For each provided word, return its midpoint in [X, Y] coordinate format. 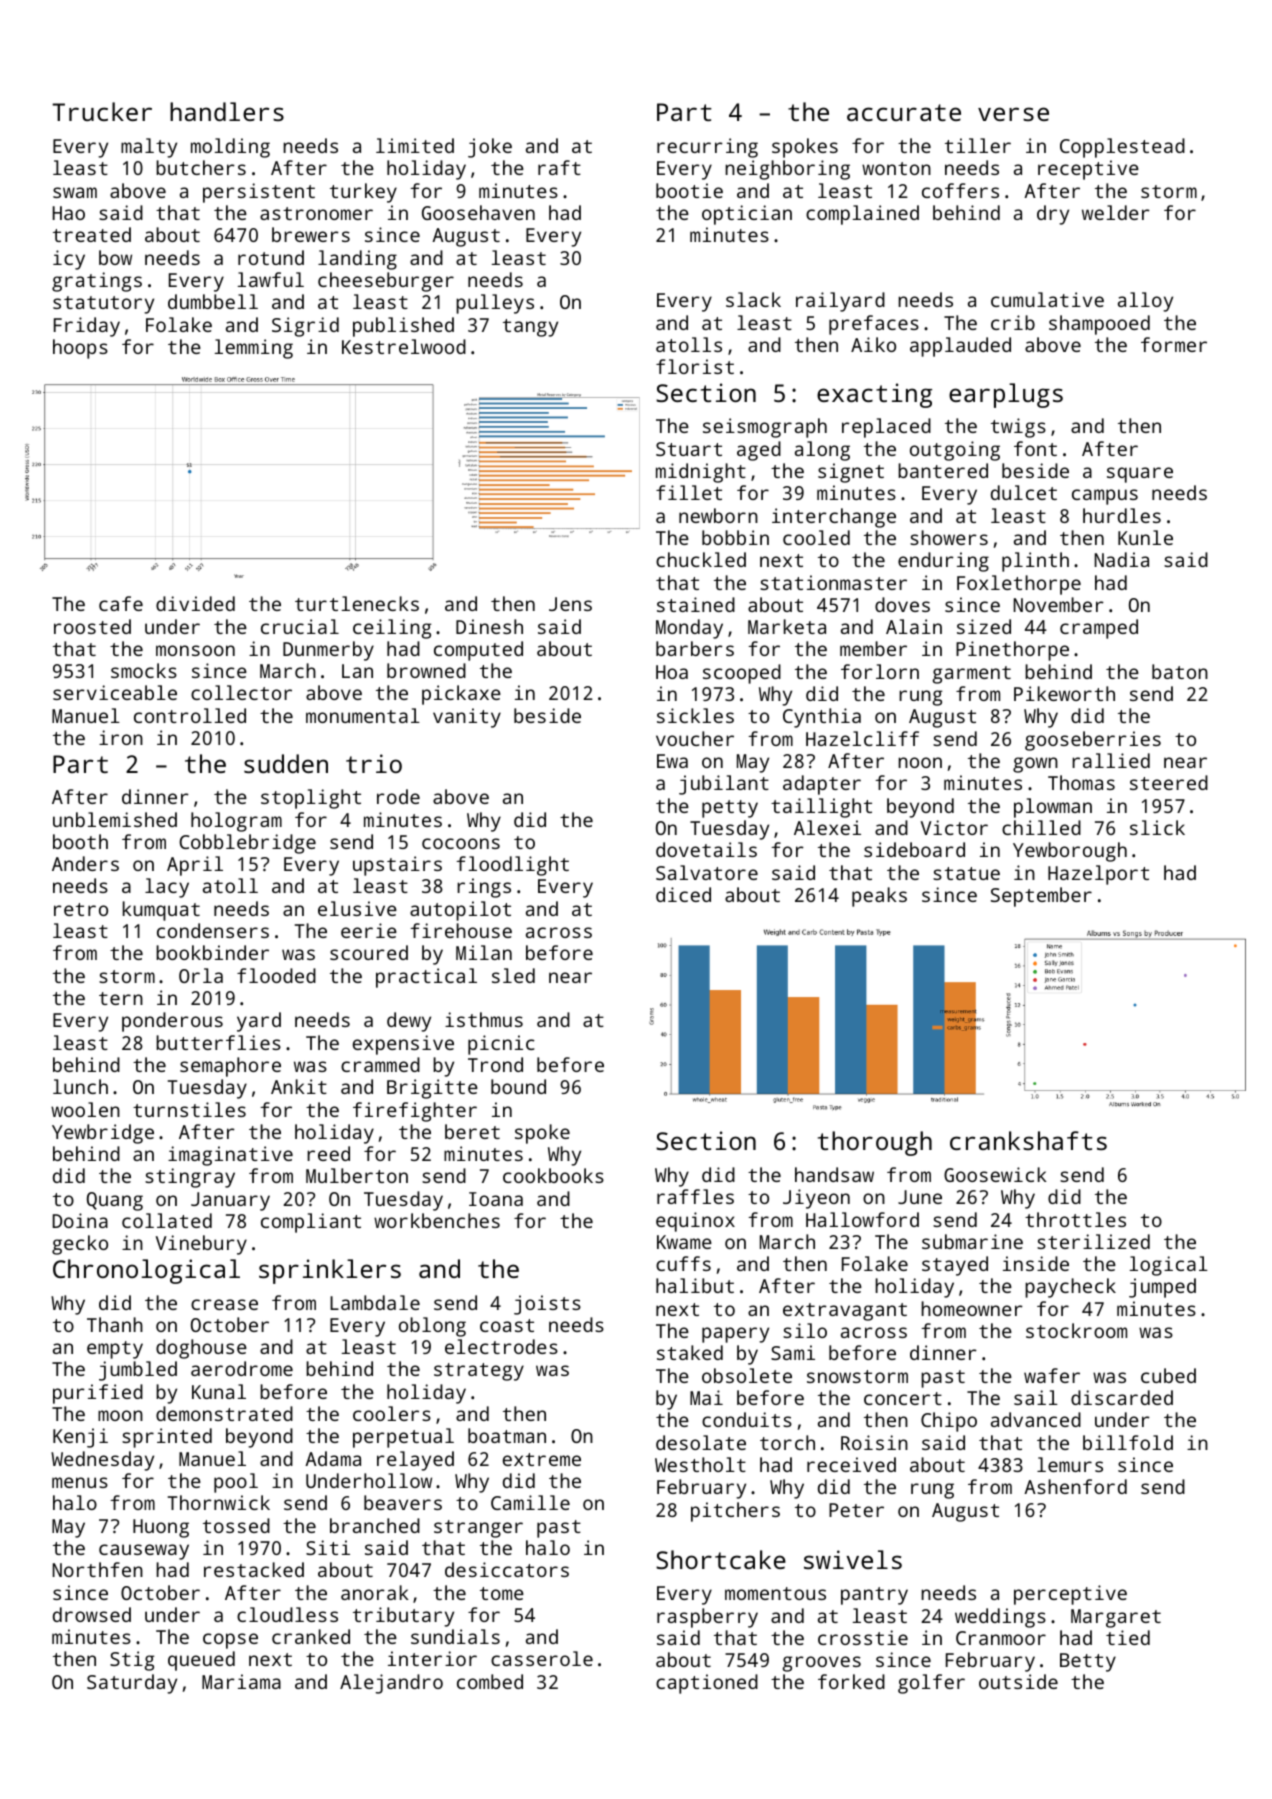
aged [759, 451]
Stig [132, 1661]
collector [241, 692]
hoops [80, 349]
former [1174, 344]
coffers [960, 190]
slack [753, 299]
